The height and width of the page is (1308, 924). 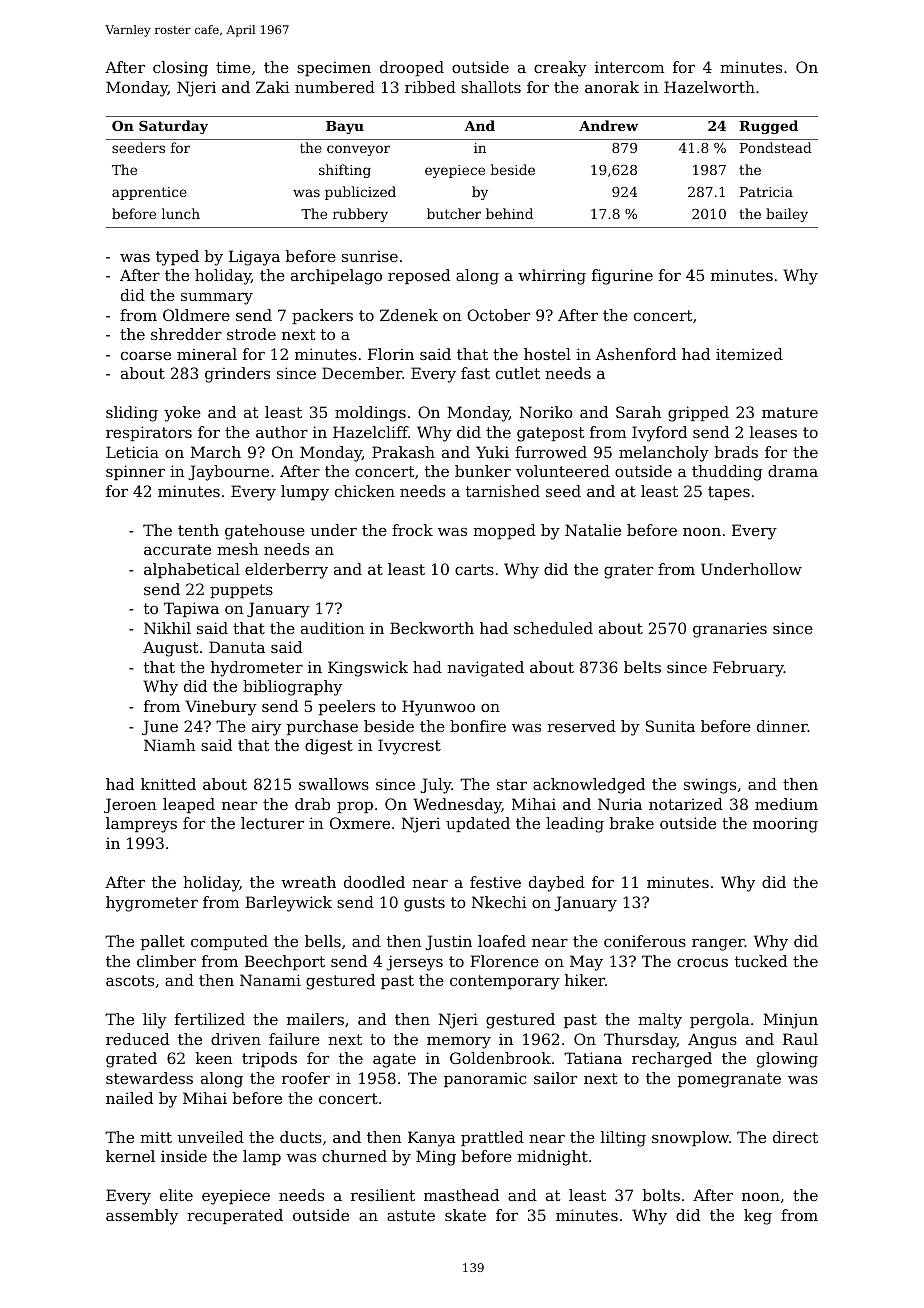 I want to click on Ivyford, so click(x=659, y=434).
